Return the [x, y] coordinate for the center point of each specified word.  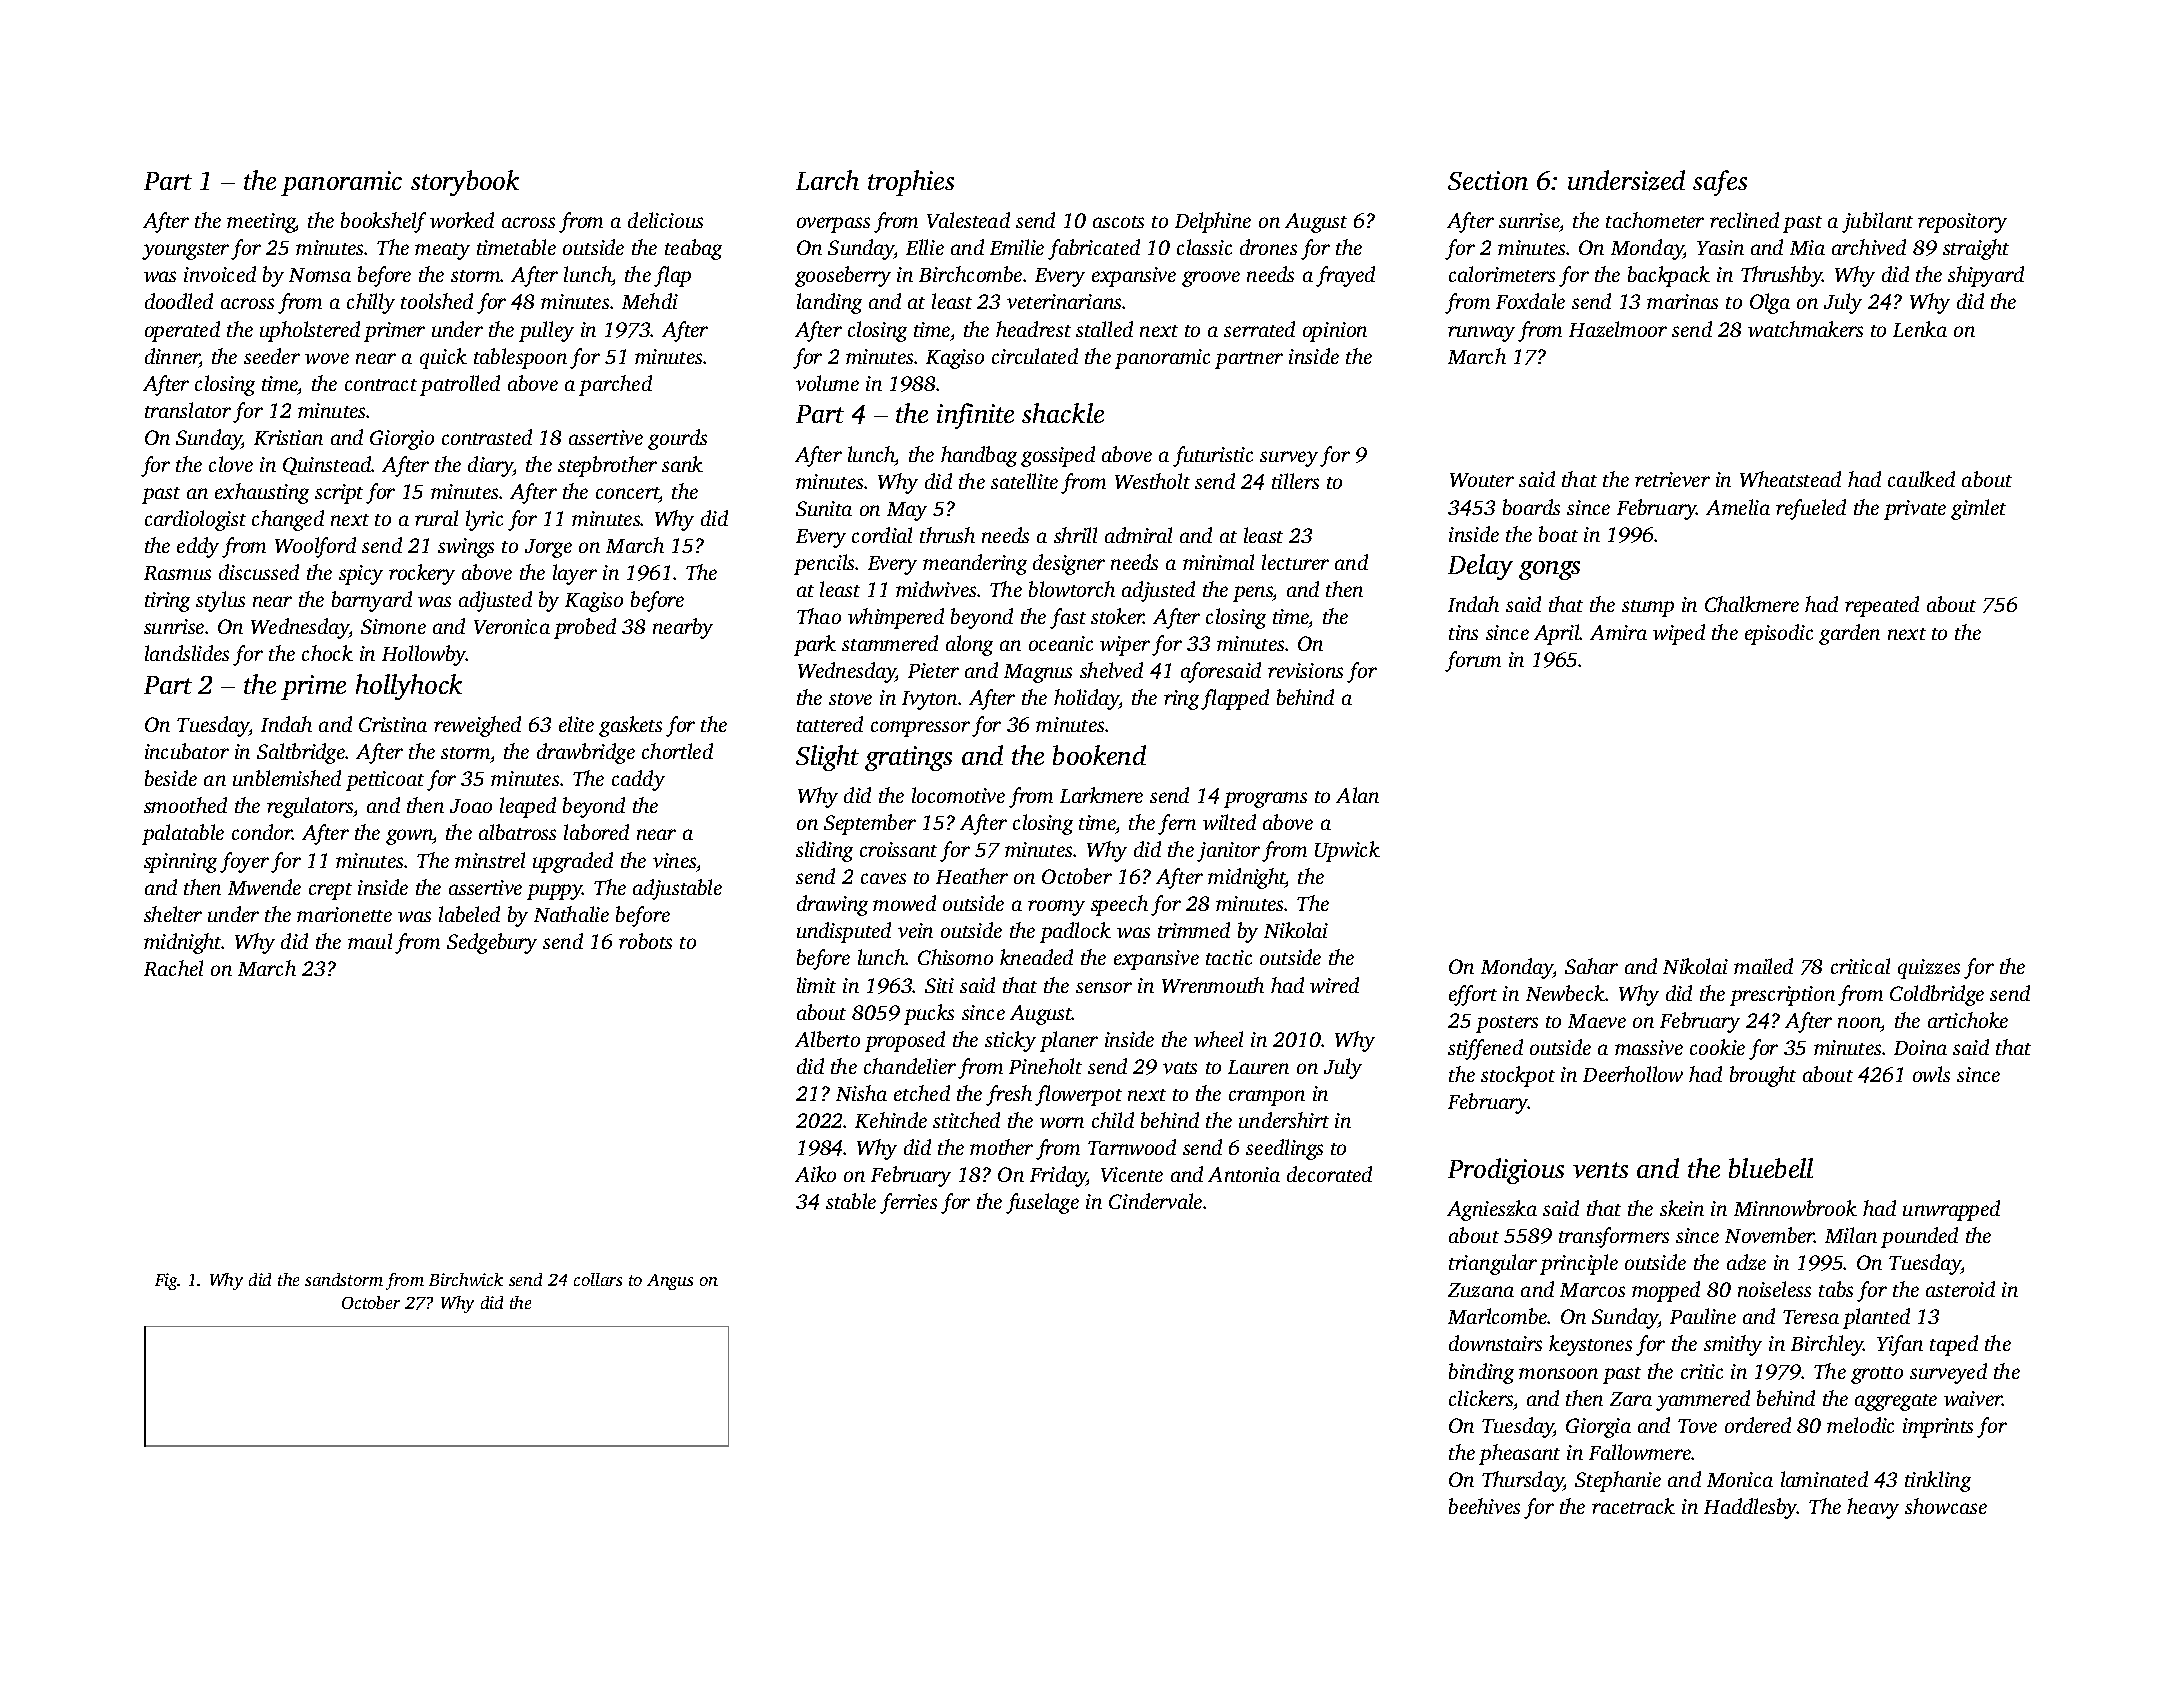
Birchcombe [970, 274]
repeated [1882, 606]
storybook [465, 183]
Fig [166, 1281]
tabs [1836, 1289]
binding [1481, 1373]
